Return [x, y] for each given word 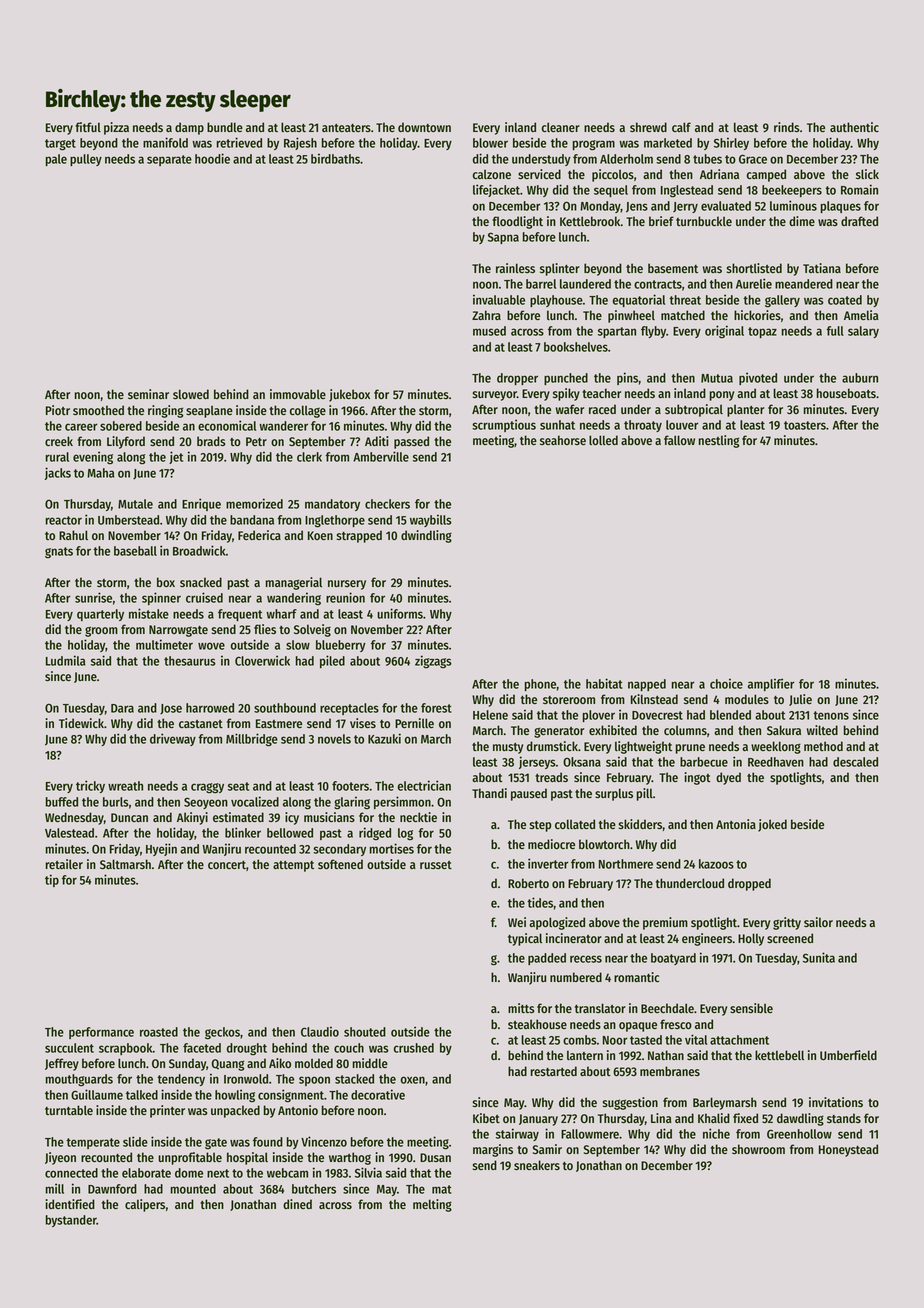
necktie [418, 817]
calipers [145, 1205]
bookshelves [576, 347]
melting [432, 1205]
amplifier [771, 684]
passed [411, 442]
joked [772, 825]
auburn [860, 378]
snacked [201, 582]
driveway [173, 739]
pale [56, 160]
